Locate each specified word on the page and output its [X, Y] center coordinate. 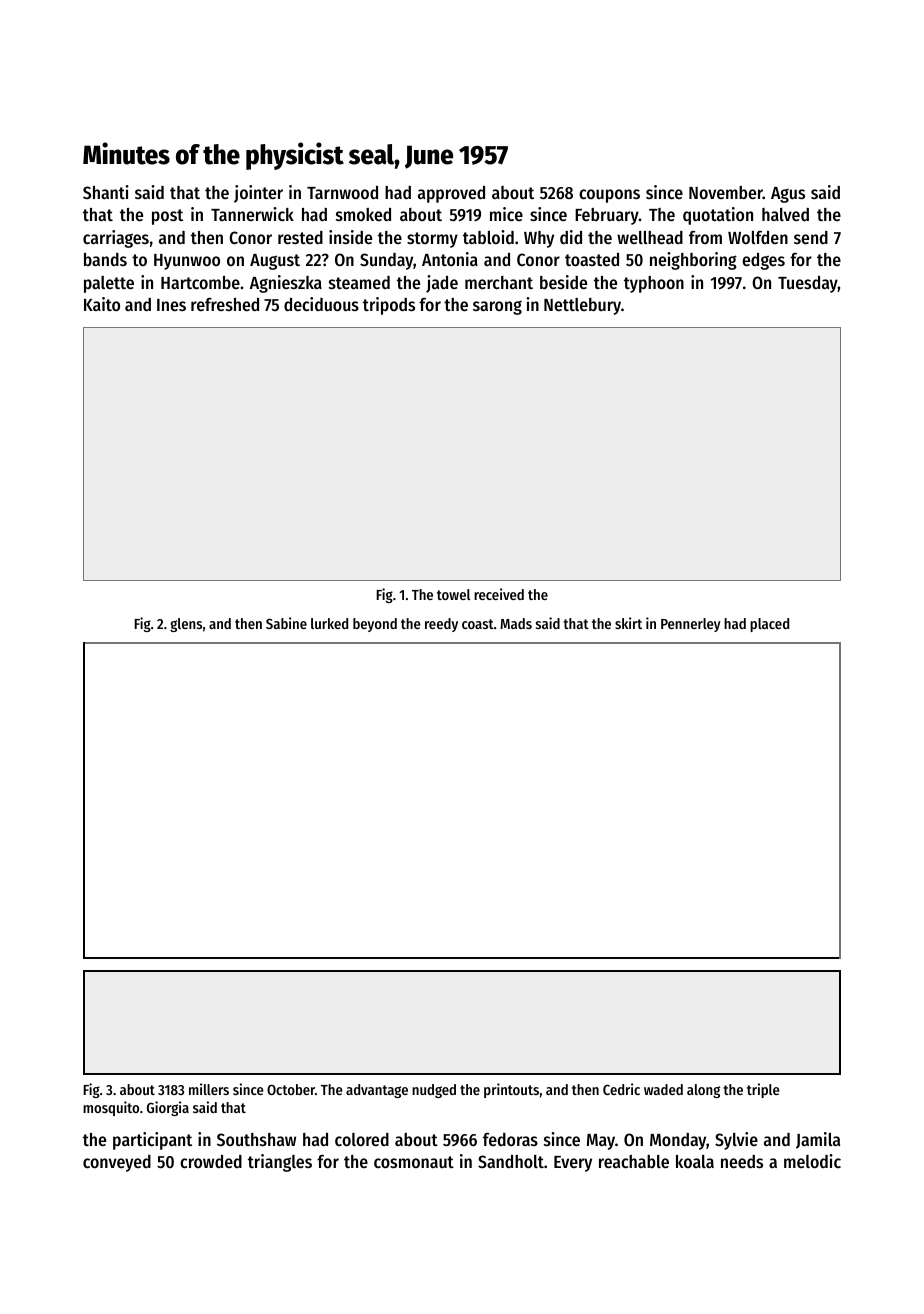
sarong [497, 308]
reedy [441, 625]
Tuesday [808, 284]
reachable [634, 1161]
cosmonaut [414, 1162]
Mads [516, 623]
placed [769, 625]
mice [506, 214]
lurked [329, 623]
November [726, 192]
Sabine [286, 623]
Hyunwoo [187, 262]
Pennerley [691, 625]
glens [186, 625]
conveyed [117, 1163]
